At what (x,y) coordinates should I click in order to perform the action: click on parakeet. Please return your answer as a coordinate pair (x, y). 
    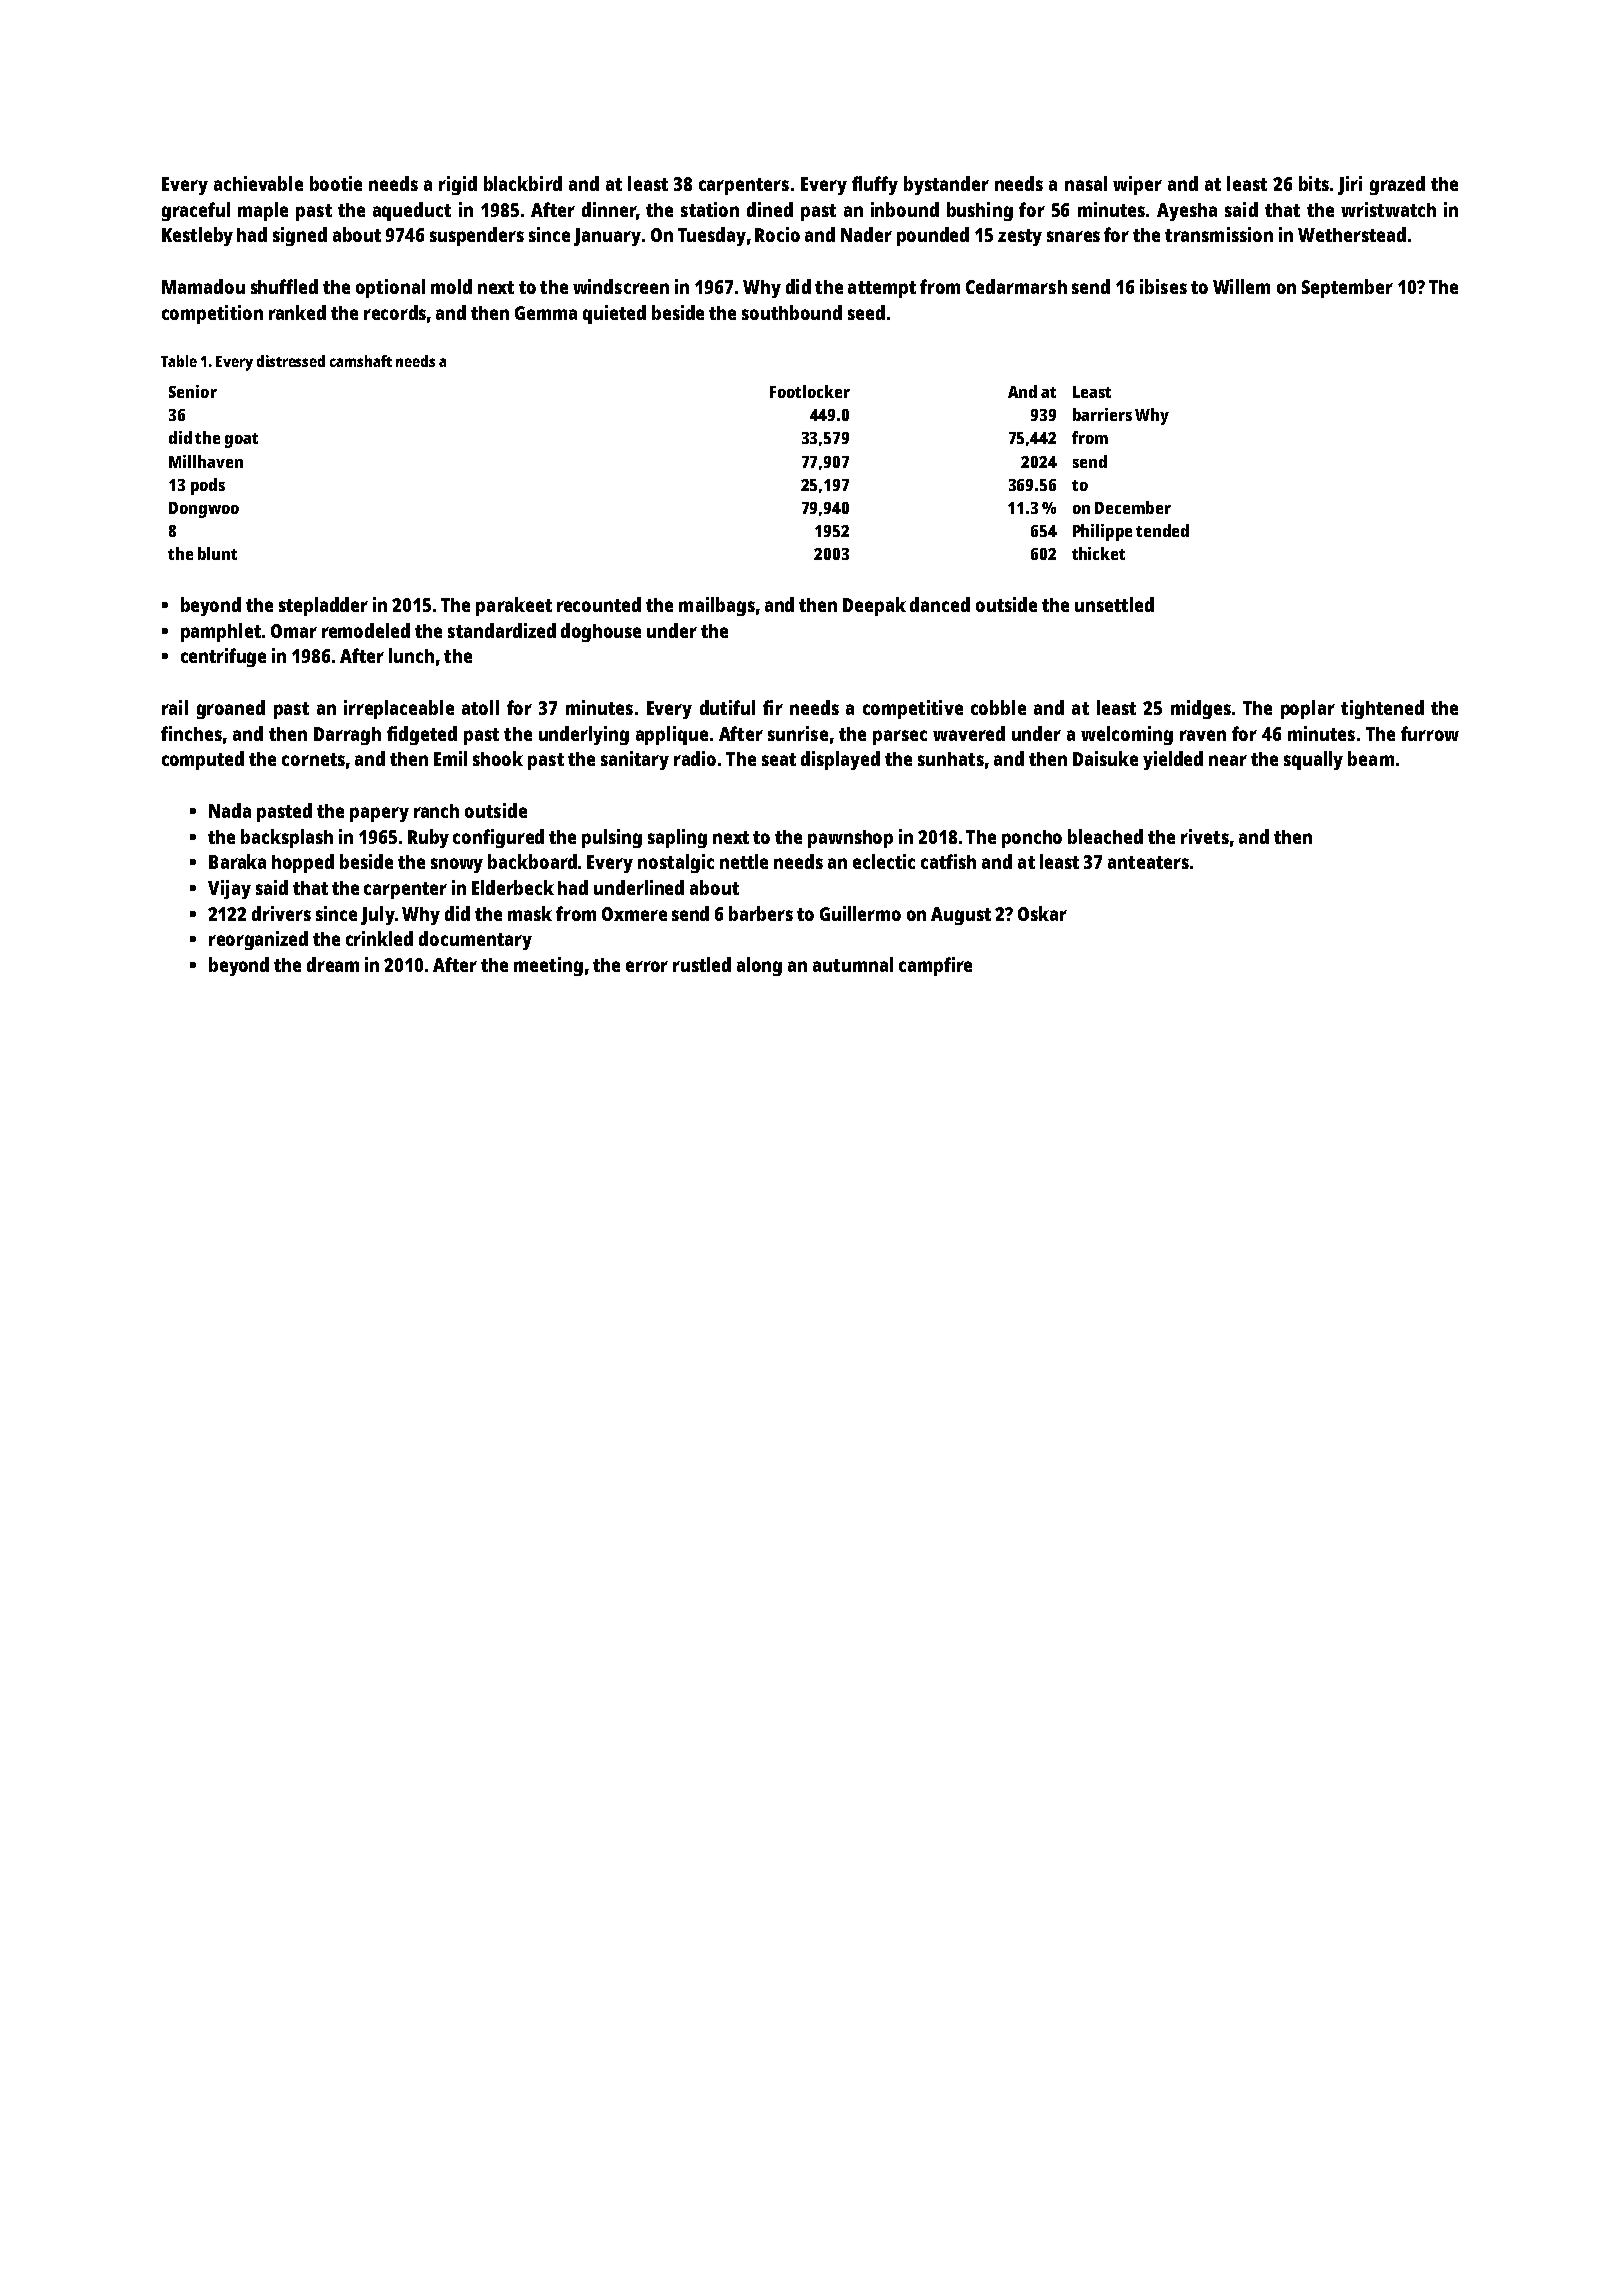
    Looking at the image, I should click on (514, 606).
